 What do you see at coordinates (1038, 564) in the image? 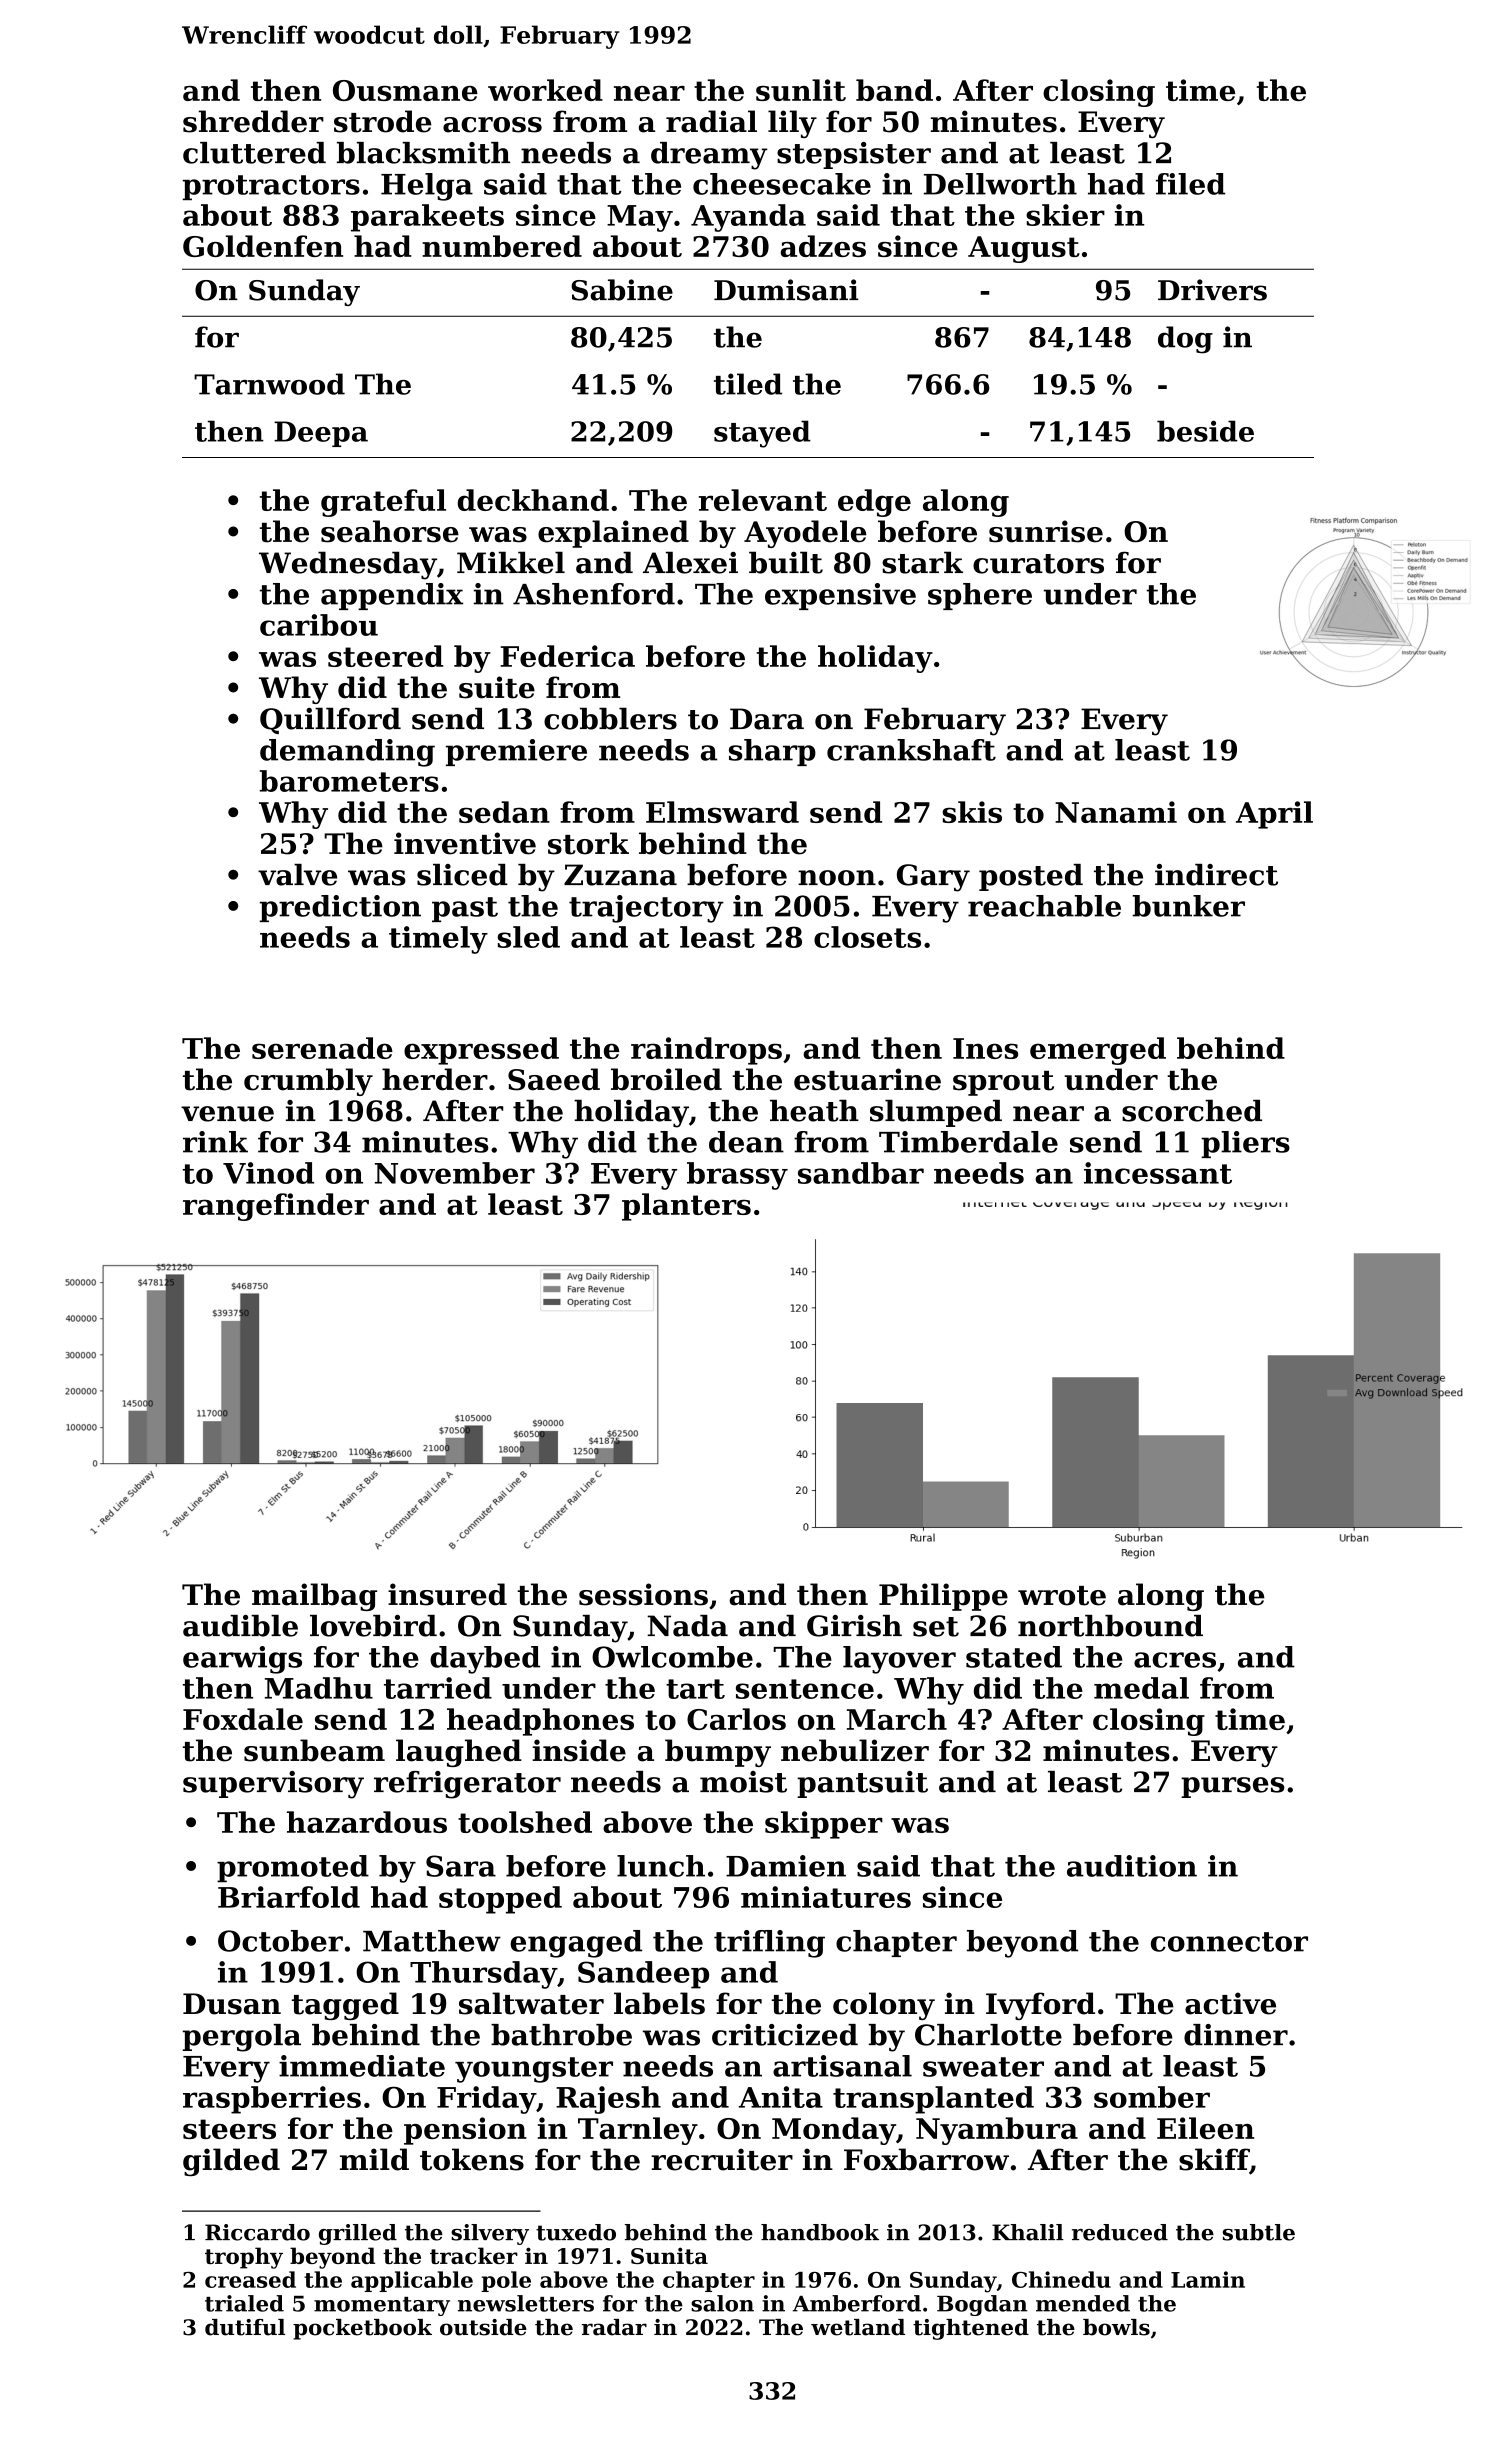
I see `curators` at bounding box center [1038, 564].
